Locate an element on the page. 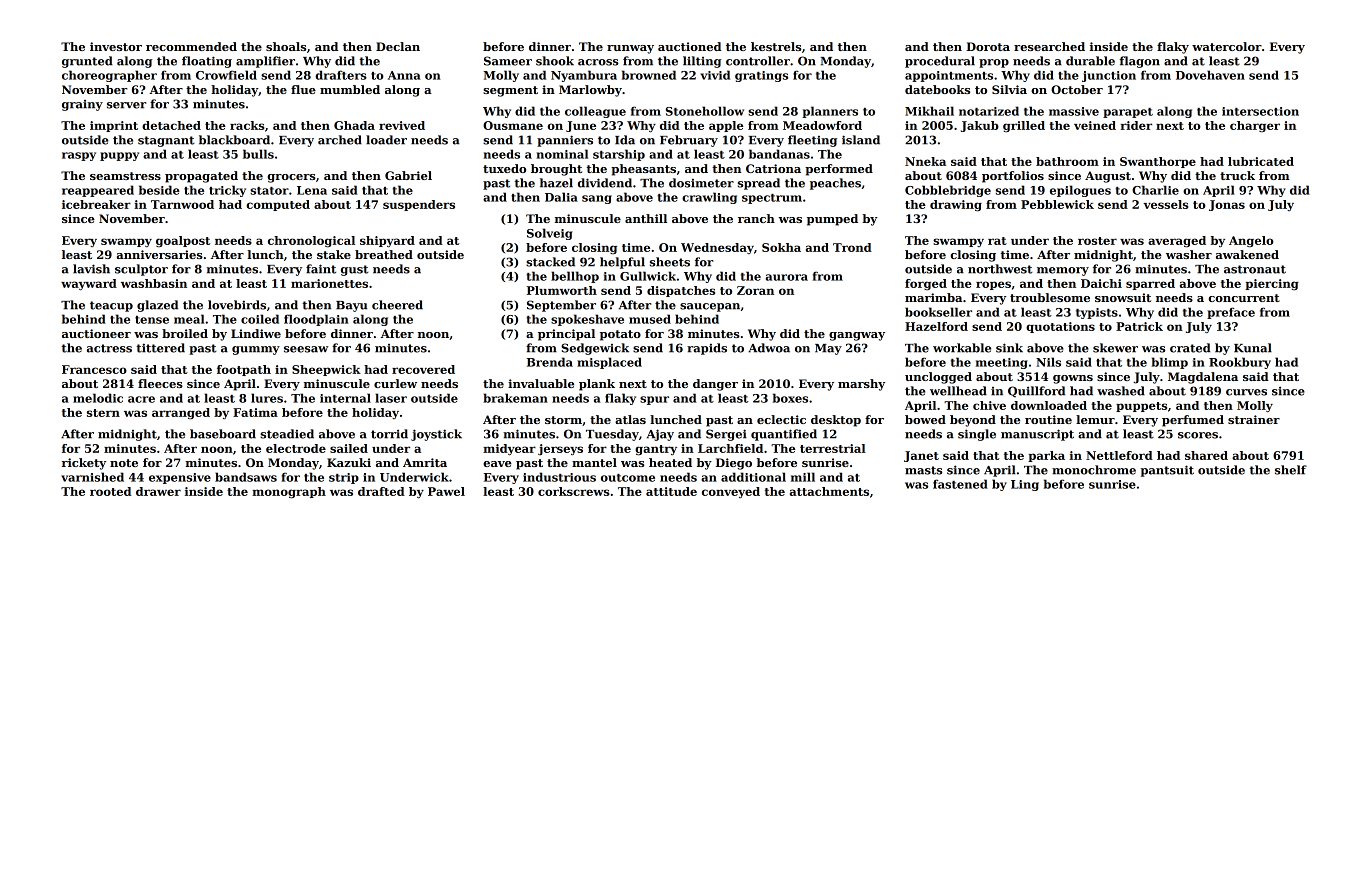 The height and width of the image is (887, 1372). eave is located at coordinates (497, 464).
